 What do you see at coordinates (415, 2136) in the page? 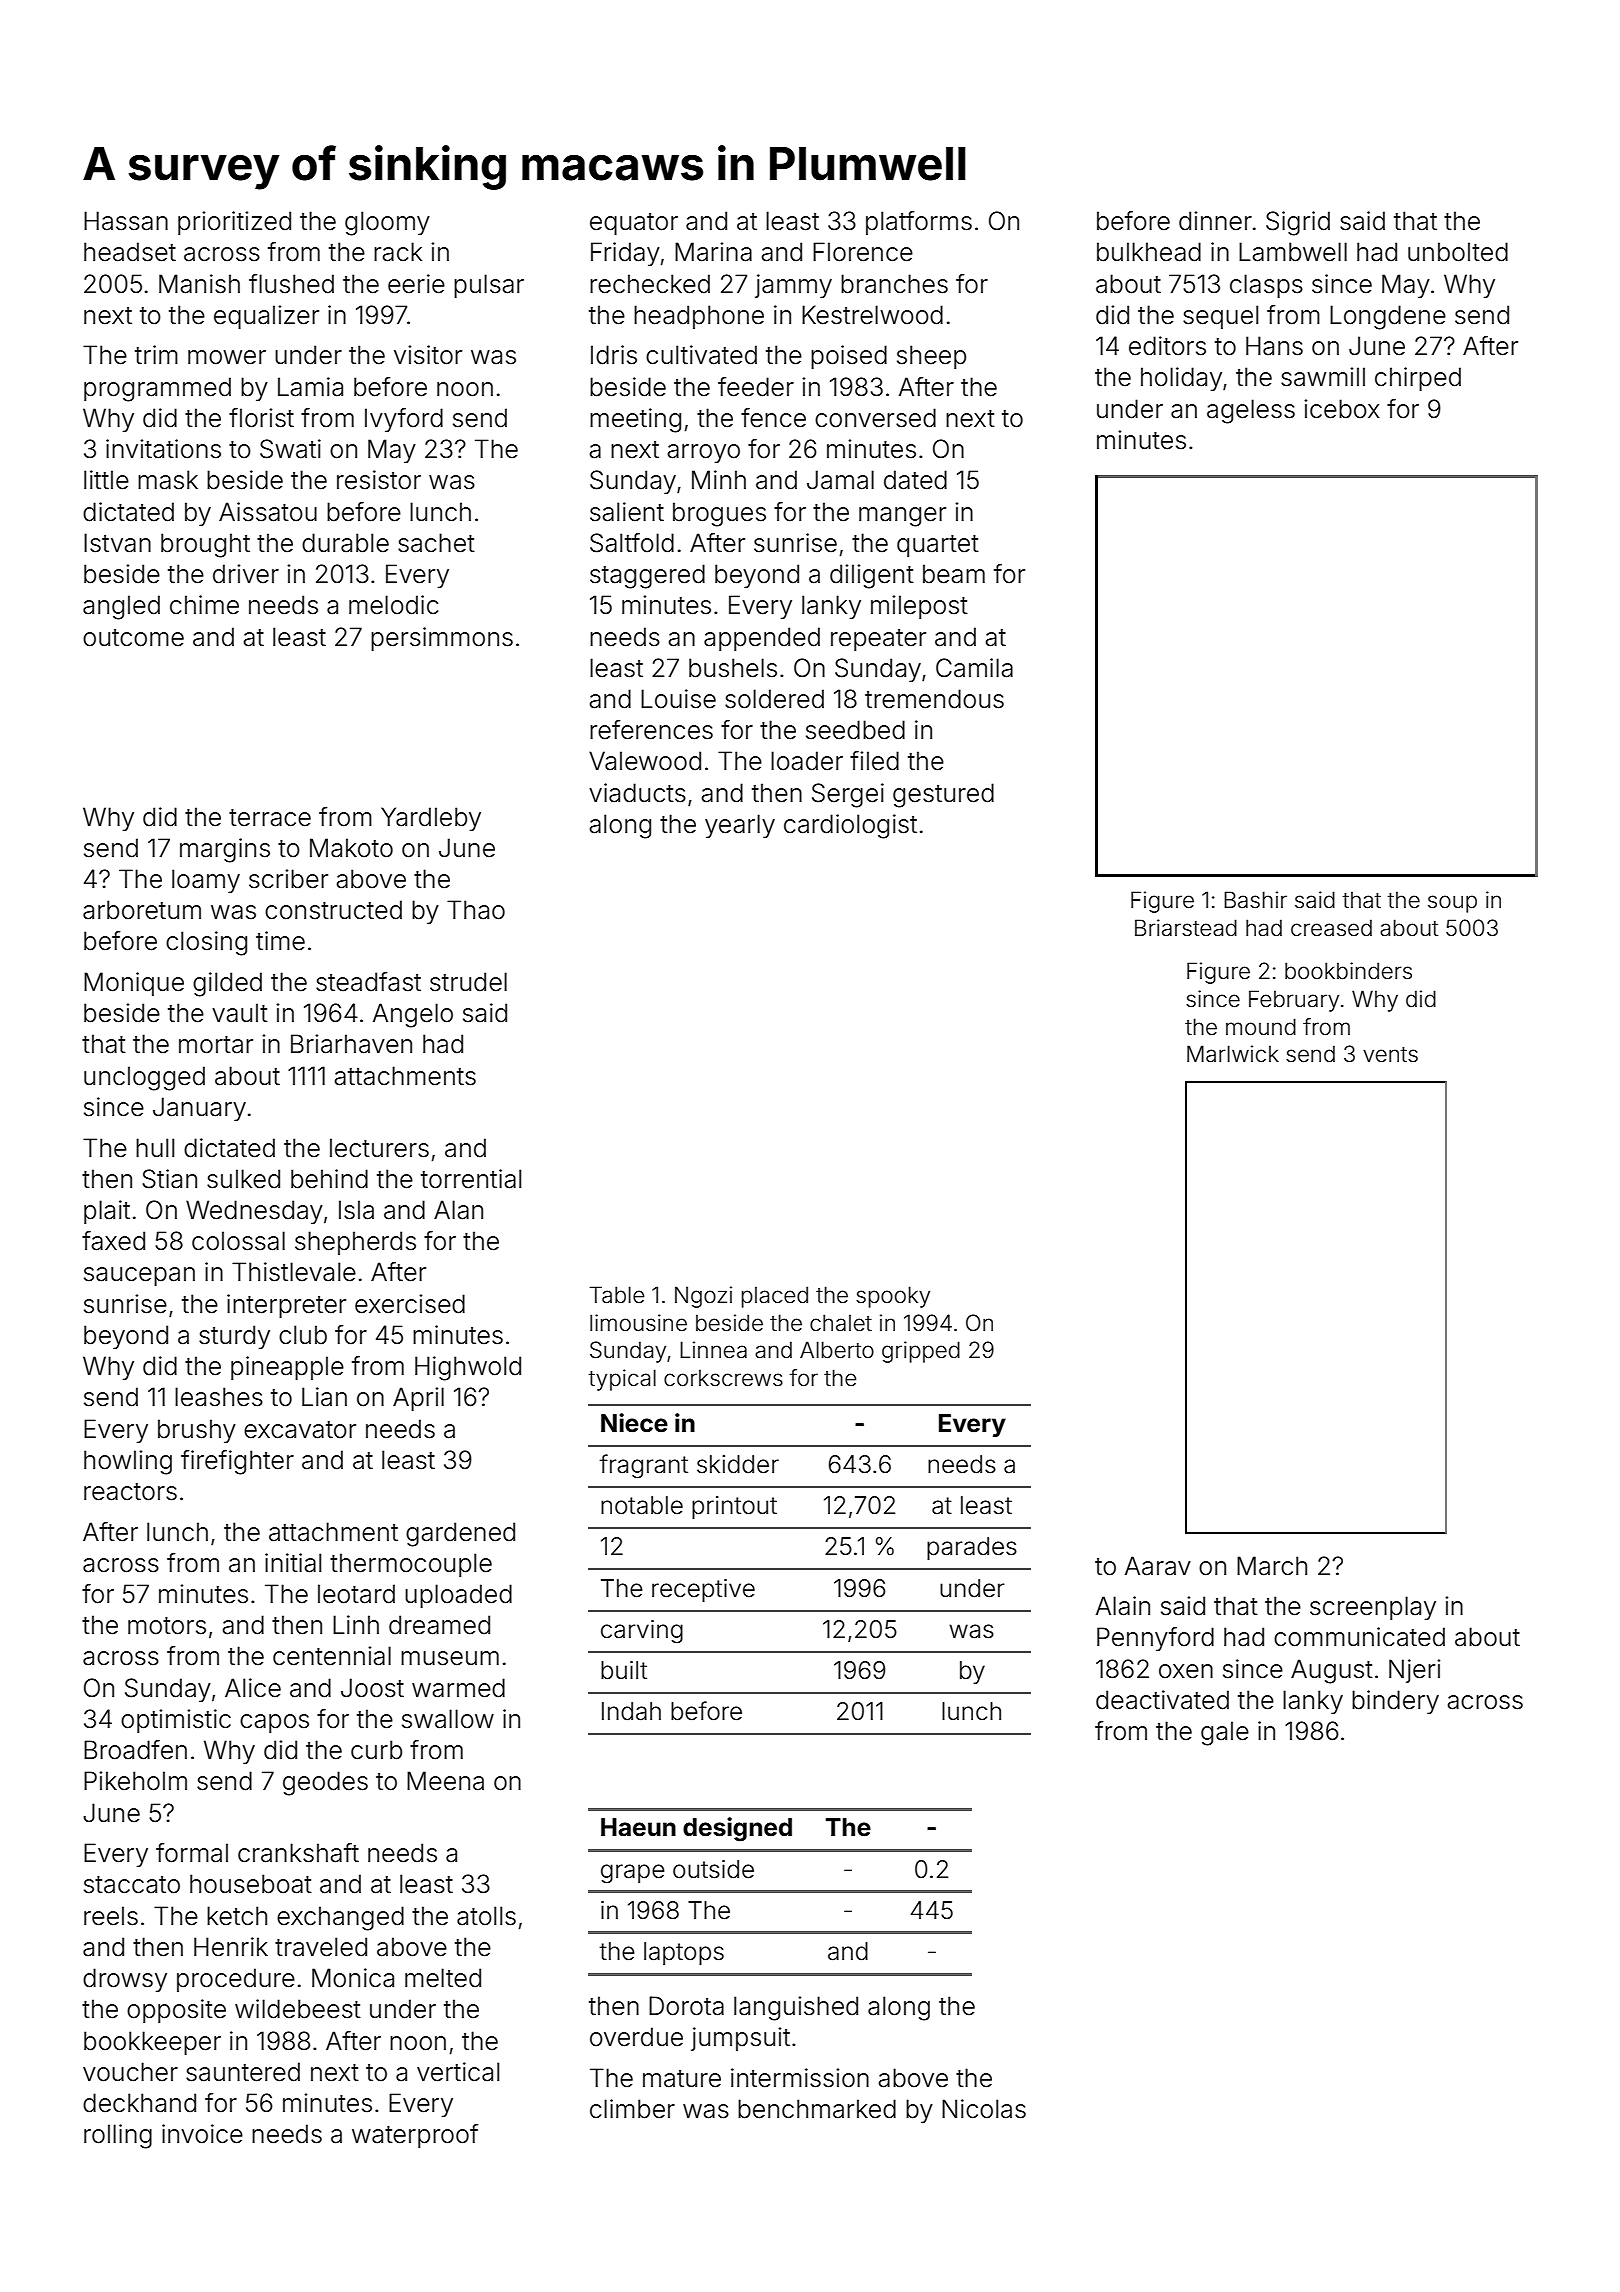
I see `waterproof` at bounding box center [415, 2136].
